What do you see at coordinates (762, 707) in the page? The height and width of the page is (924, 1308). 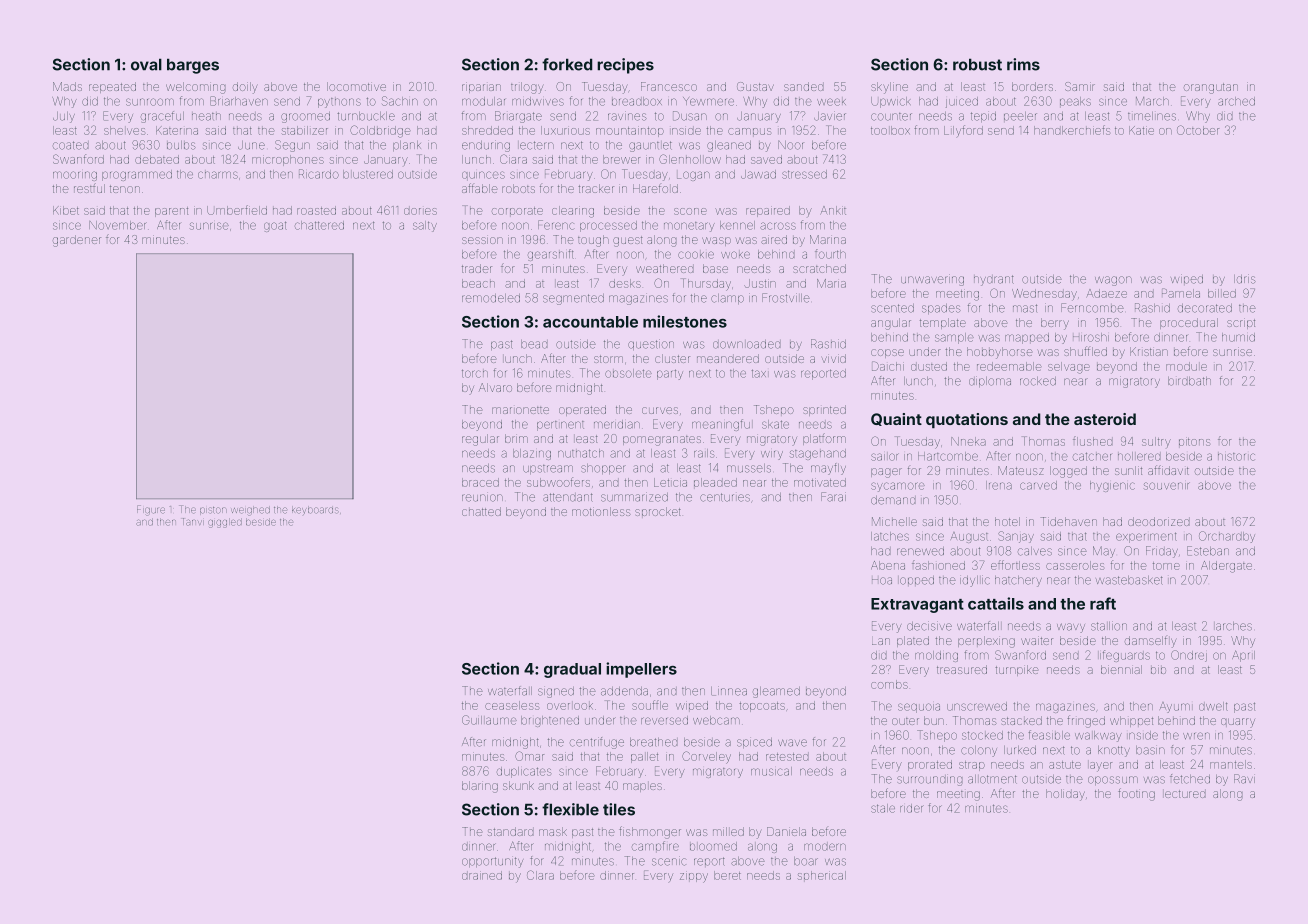 I see `topcoats` at bounding box center [762, 707].
